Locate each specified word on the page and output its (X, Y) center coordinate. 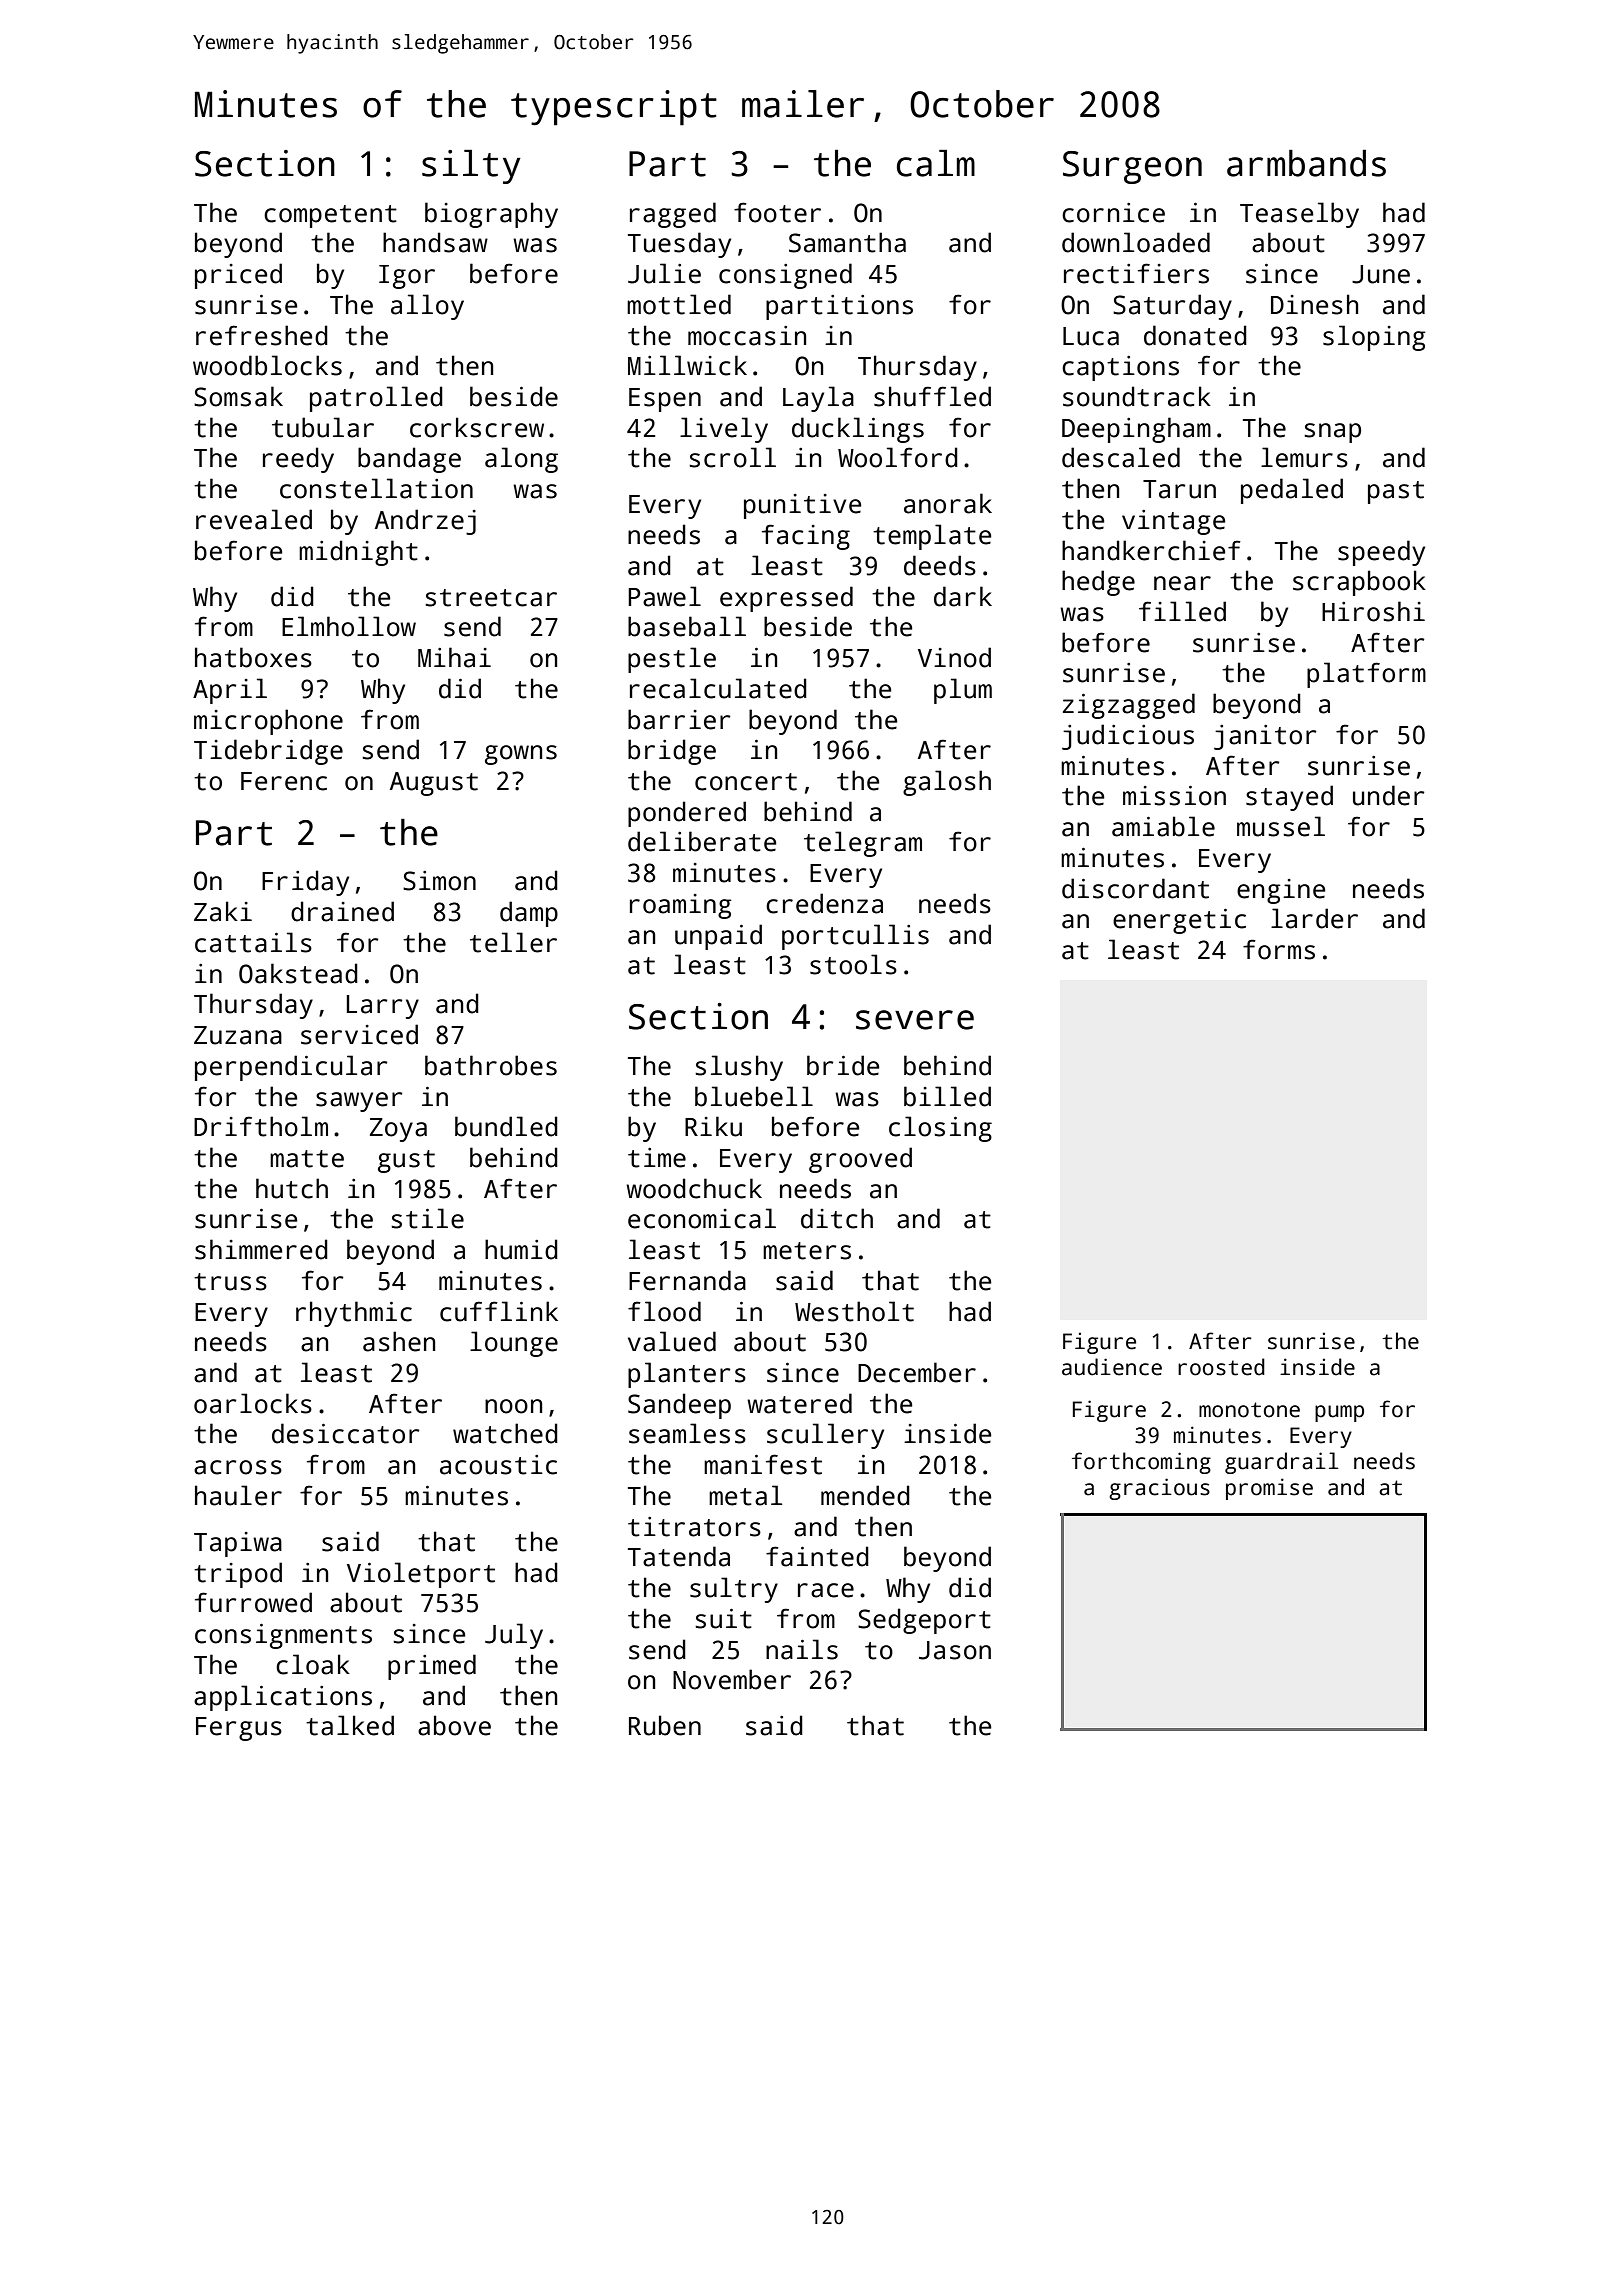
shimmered (261, 1249)
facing (806, 537)
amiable (1163, 826)
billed (947, 1096)
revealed (254, 519)
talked (350, 1725)
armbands (1306, 163)
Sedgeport (924, 1621)
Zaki (223, 911)
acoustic (498, 1465)
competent (330, 216)
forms (1279, 949)
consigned (785, 276)
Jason (955, 1650)
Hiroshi (1373, 611)
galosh (947, 783)
